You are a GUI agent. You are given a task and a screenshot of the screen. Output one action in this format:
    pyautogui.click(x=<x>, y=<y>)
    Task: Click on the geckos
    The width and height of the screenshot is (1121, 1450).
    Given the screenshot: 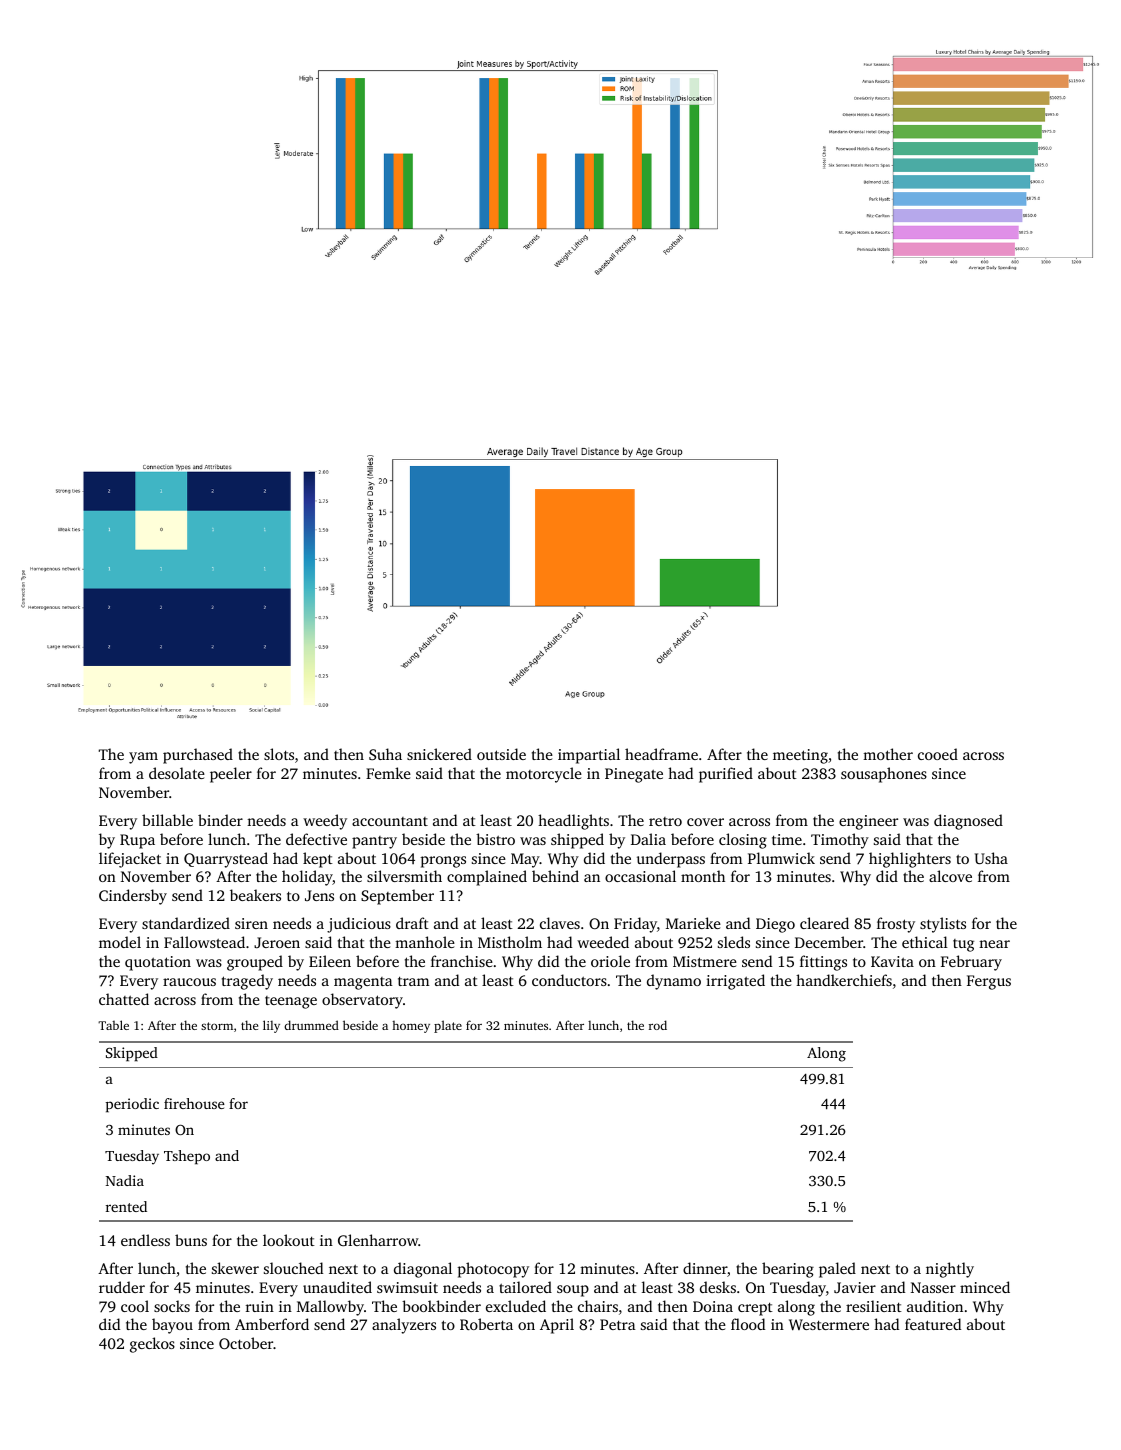 What is the action you would take?
    pyautogui.click(x=152, y=1345)
